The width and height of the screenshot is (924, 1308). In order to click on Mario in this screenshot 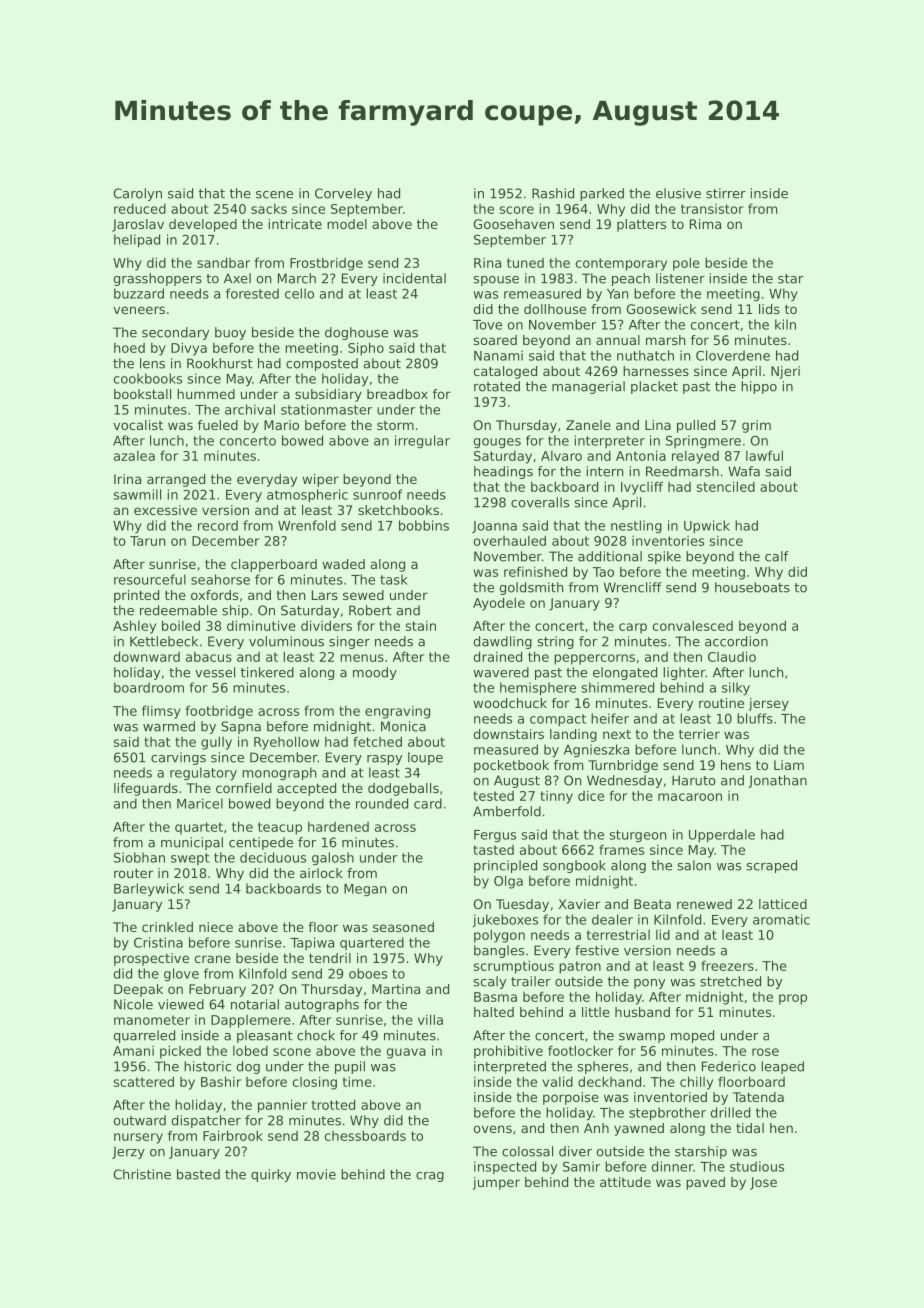, I will do `click(281, 425)`.
